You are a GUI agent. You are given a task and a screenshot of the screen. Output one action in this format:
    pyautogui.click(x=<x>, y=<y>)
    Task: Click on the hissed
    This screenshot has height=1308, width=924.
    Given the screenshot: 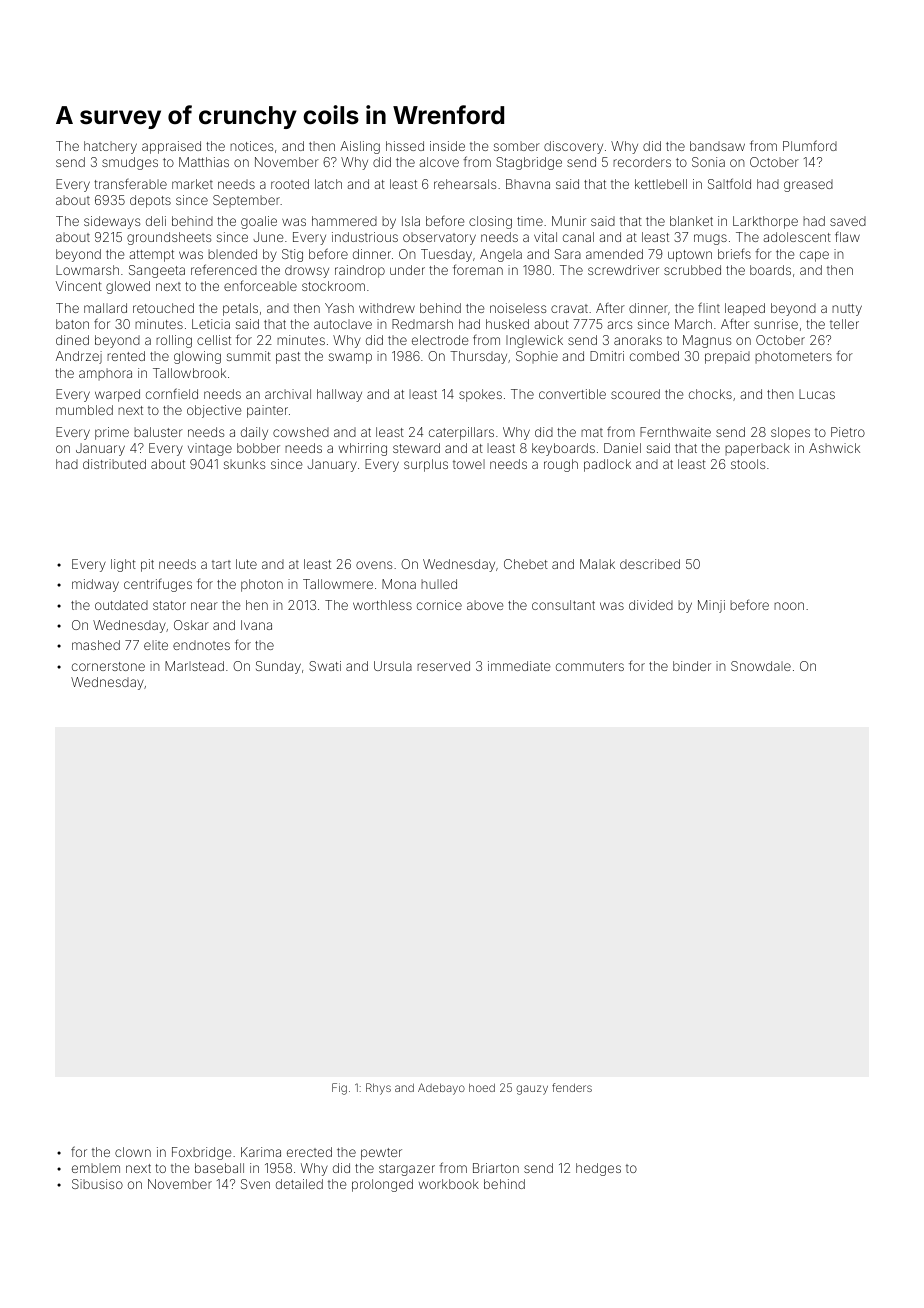 What is the action you would take?
    pyautogui.click(x=405, y=146)
